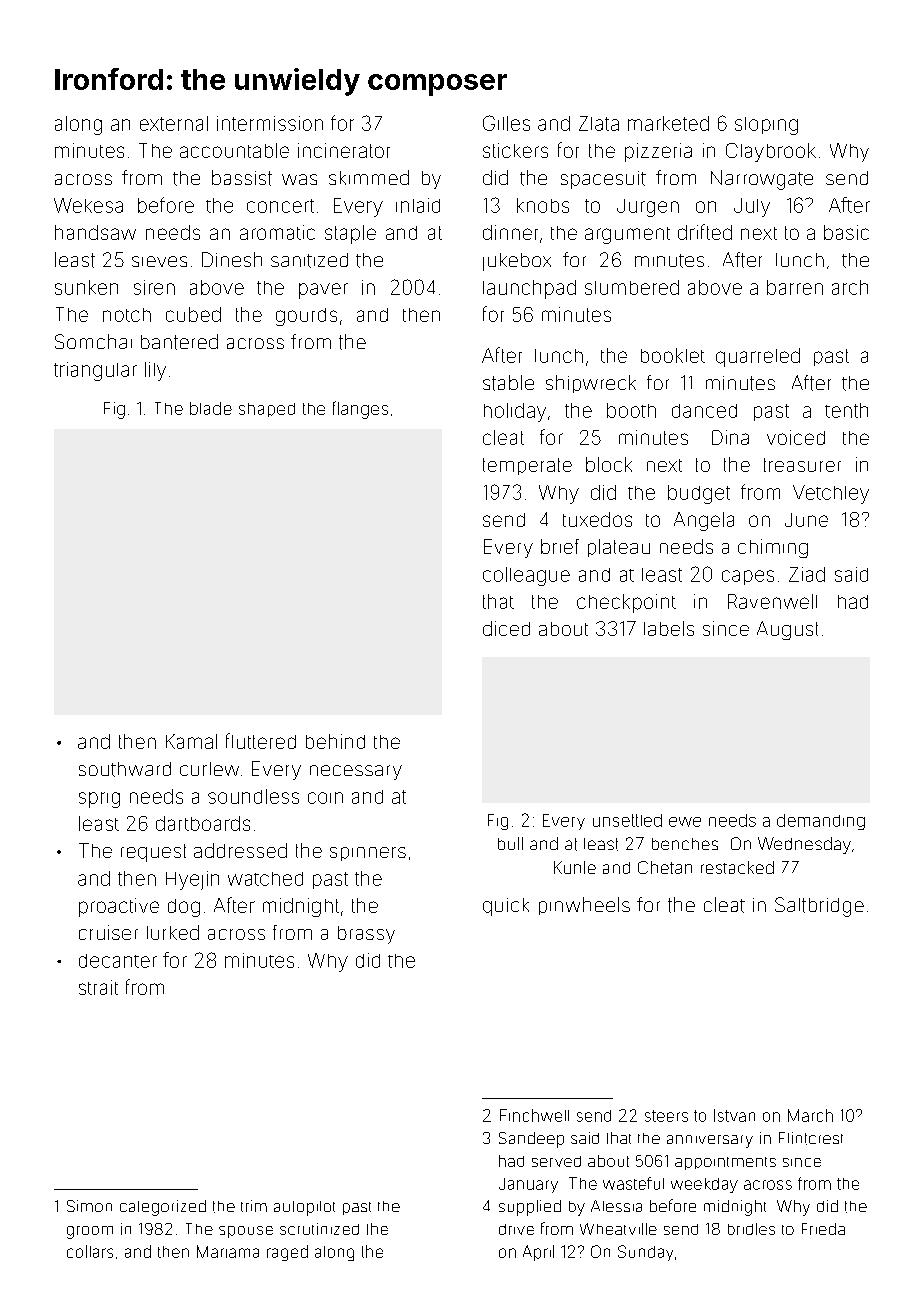 The image size is (924, 1314). I want to click on spouse, so click(246, 1232).
